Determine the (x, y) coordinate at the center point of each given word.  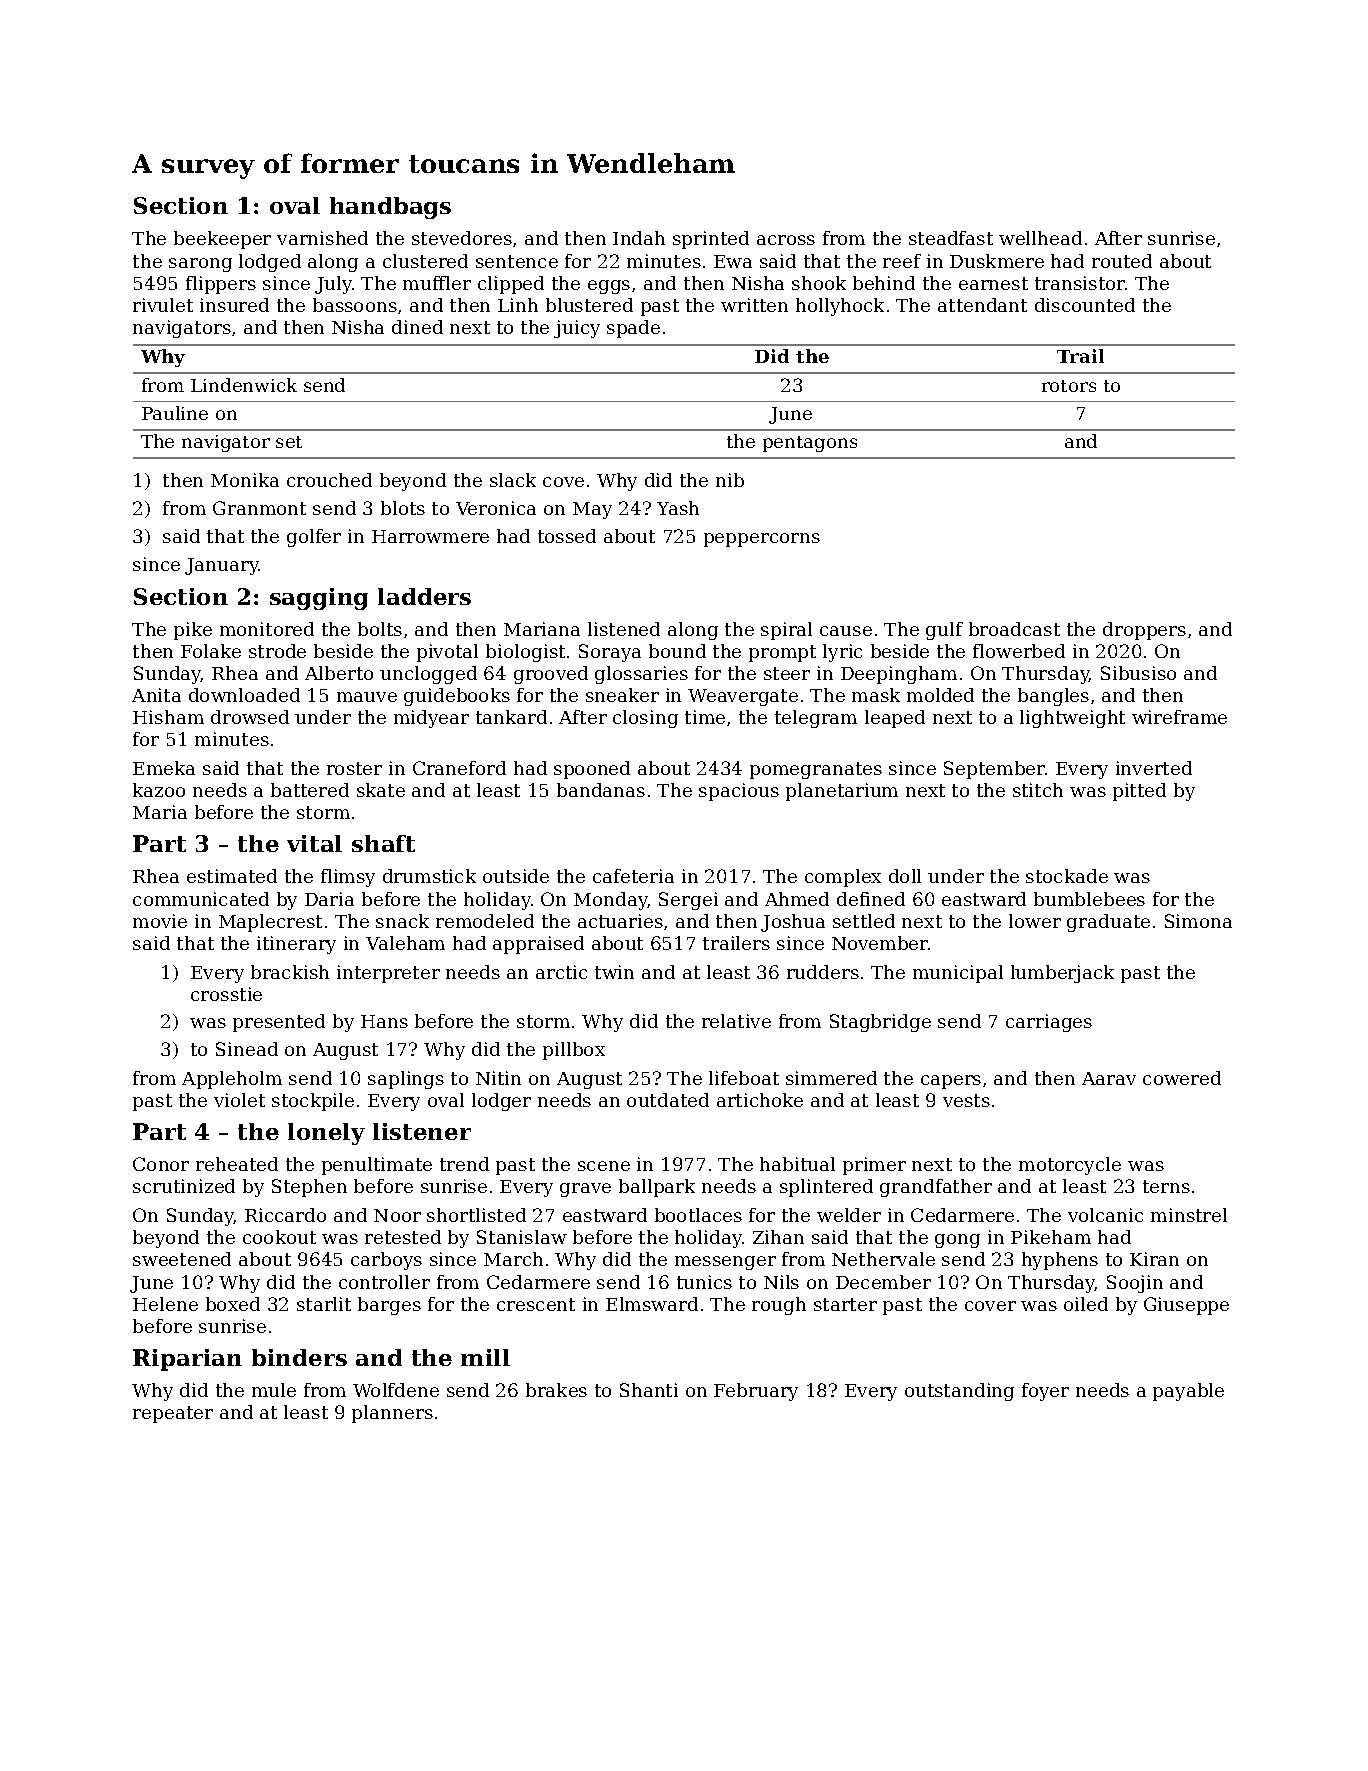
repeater (173, 1414)
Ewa (733, 261)
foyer (1045, 1392)
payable (1188, 1392)
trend (464, 1164)
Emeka (164, 768)
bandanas (601, 790)
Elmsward (652, 1304)
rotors (1069, 386)
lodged (270, 263)
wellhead (1040, 238)
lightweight (1072, 719)
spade (633, 329)
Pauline (175, 413)
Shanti (649, 1390)
